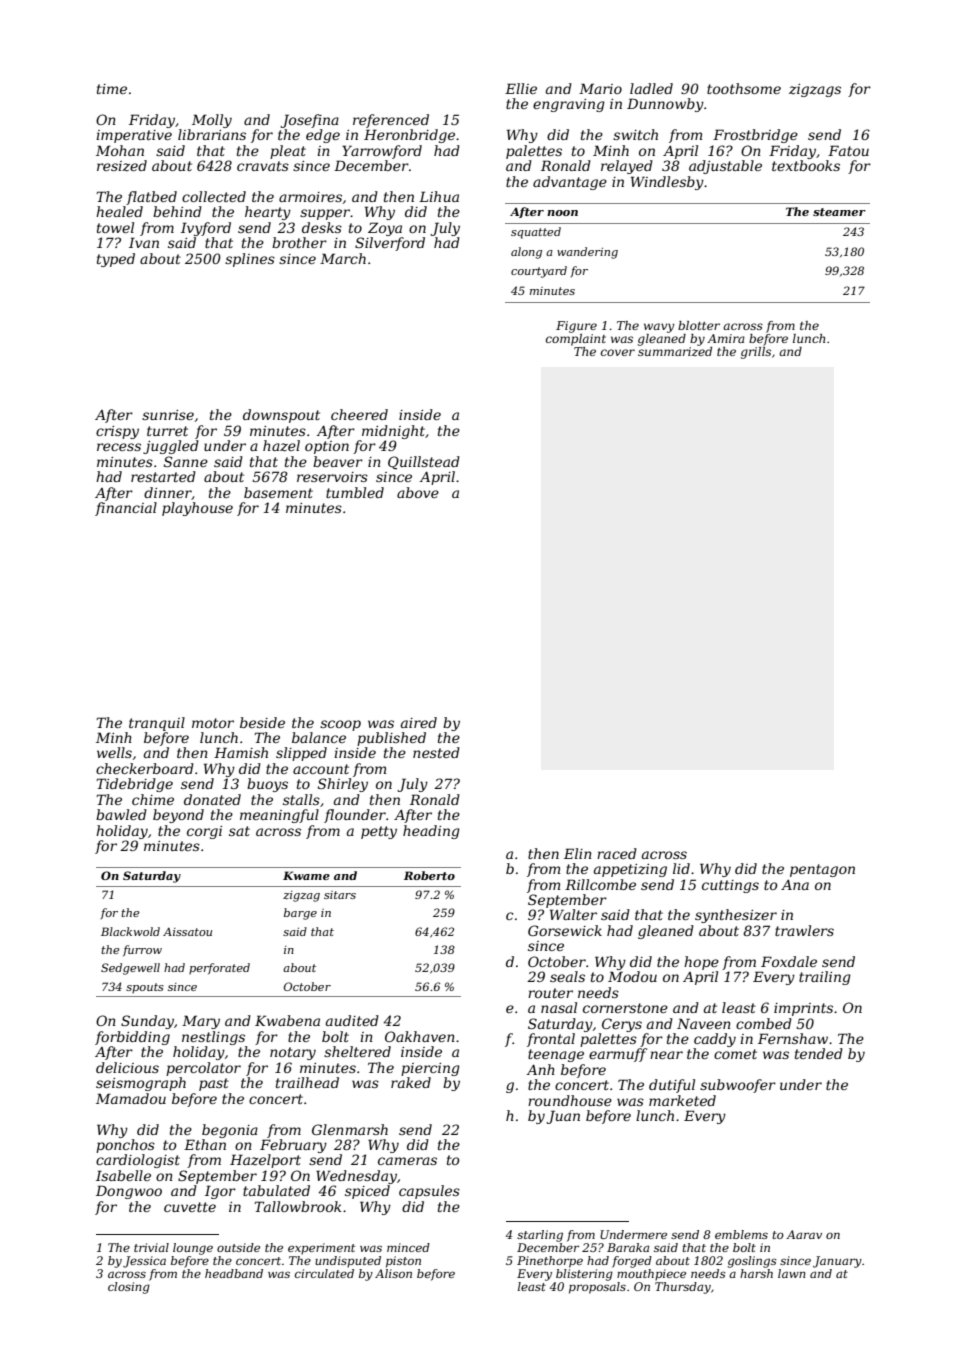 The height and width of the page is (1372, 966). I want to click on Fatou, so click(848, 150).
